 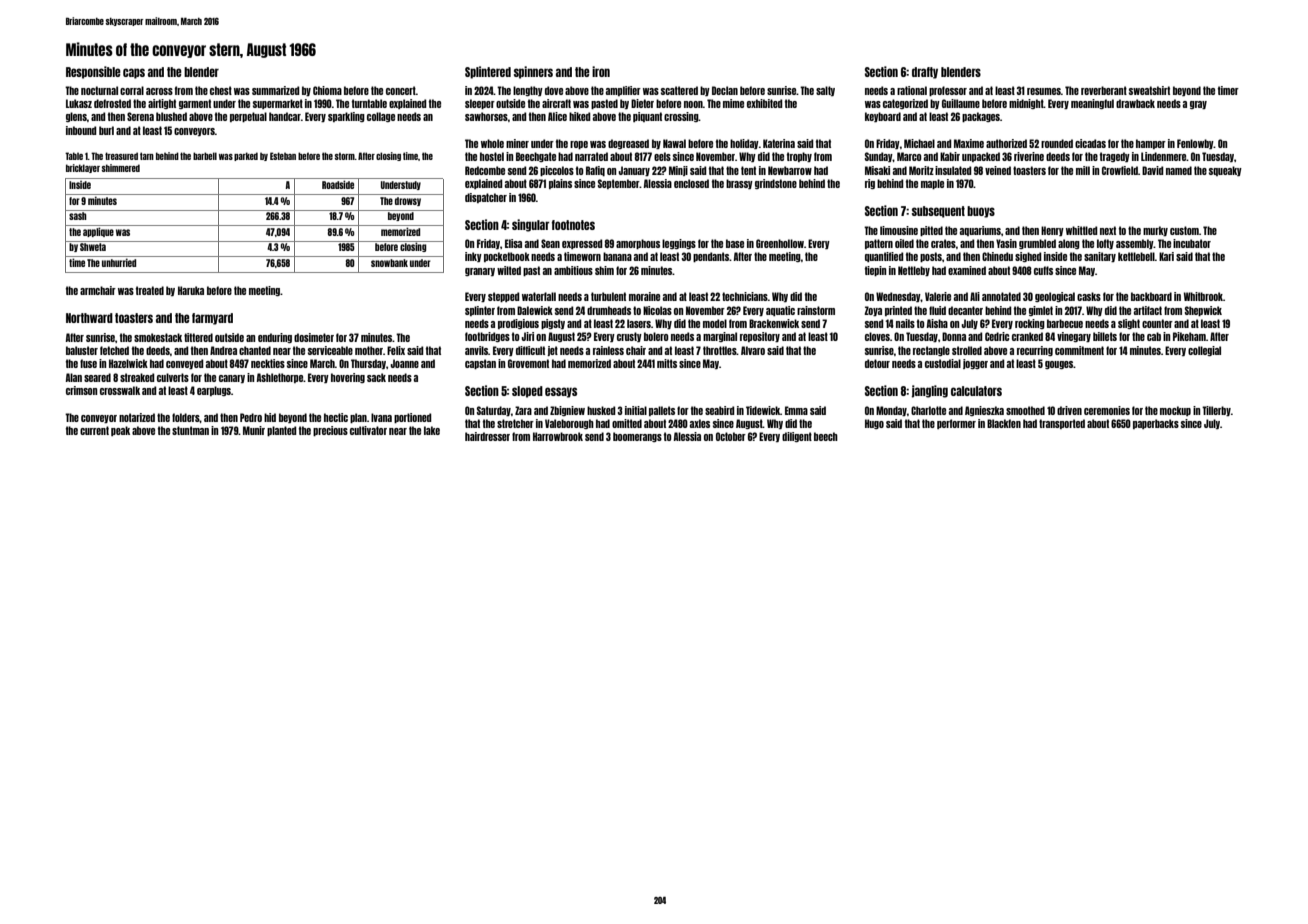 I want to click on incubator, so click(x=1192, y=243).
